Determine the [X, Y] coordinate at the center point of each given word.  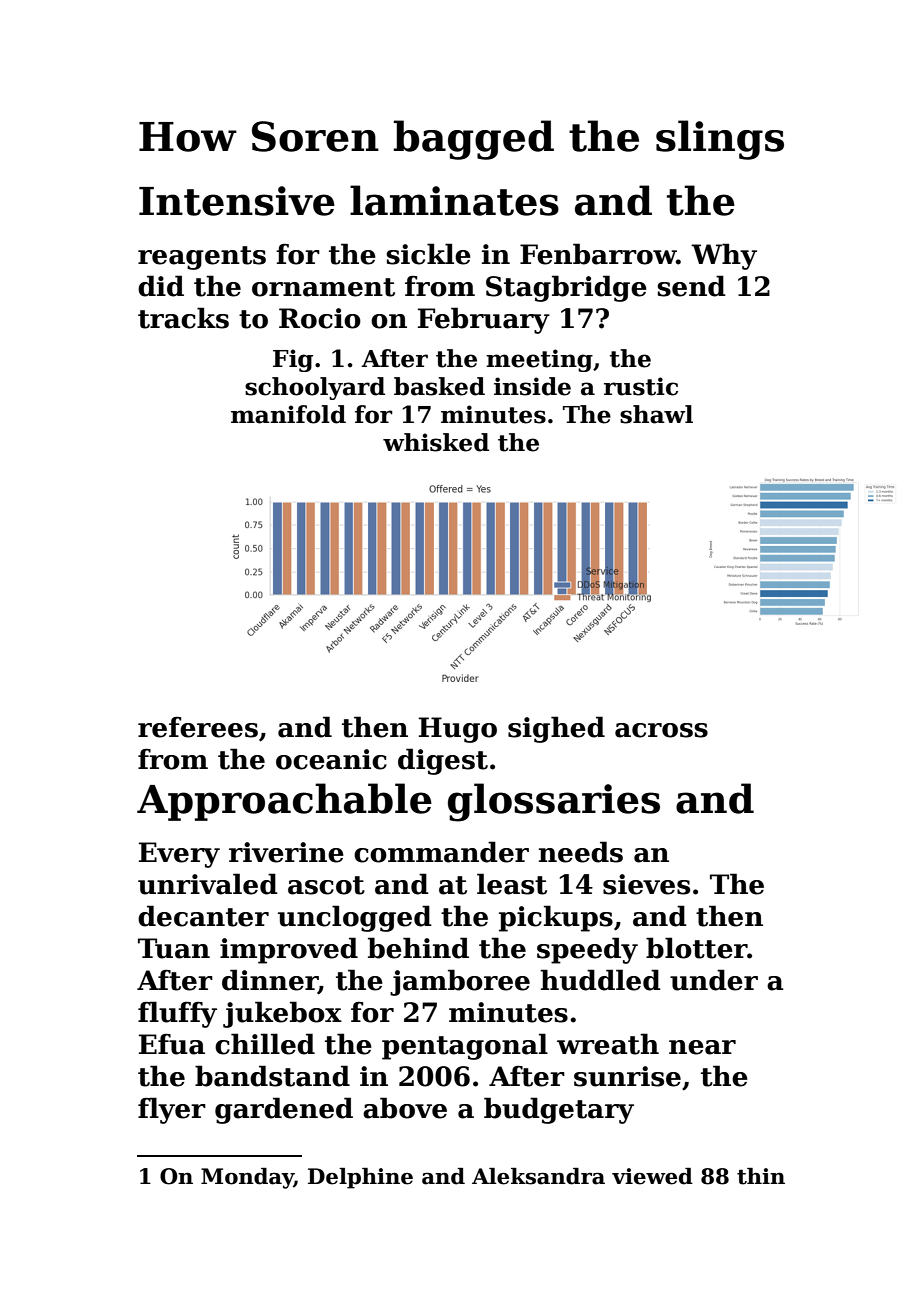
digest [443, 761]
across [661, 730]
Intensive [237, 201]
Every [179, 855]
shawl [656, 414]
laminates [454, 200]
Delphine [360, 1178]
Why [724, 256]
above [405, 1108]
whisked [436, 442]
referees [198, 727]
